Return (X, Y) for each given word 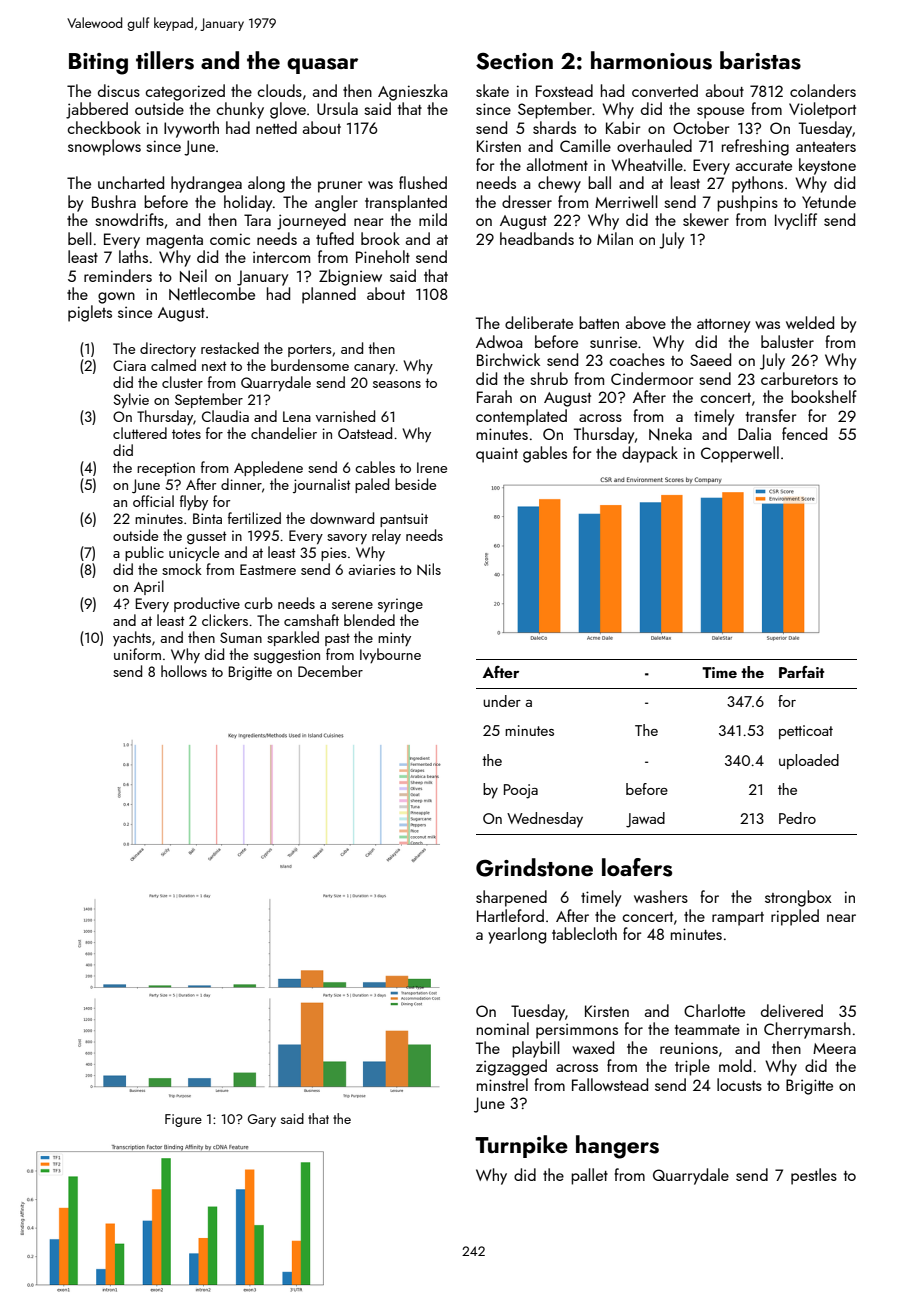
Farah (494, 396)
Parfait (801, 671)
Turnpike (521, 1146)
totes (186, 434)
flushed (423, 182)
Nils (429, 569)
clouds (279, 90)
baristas (760, 60)
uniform (137, 654)
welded (810, 322)
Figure (183, 1120)
